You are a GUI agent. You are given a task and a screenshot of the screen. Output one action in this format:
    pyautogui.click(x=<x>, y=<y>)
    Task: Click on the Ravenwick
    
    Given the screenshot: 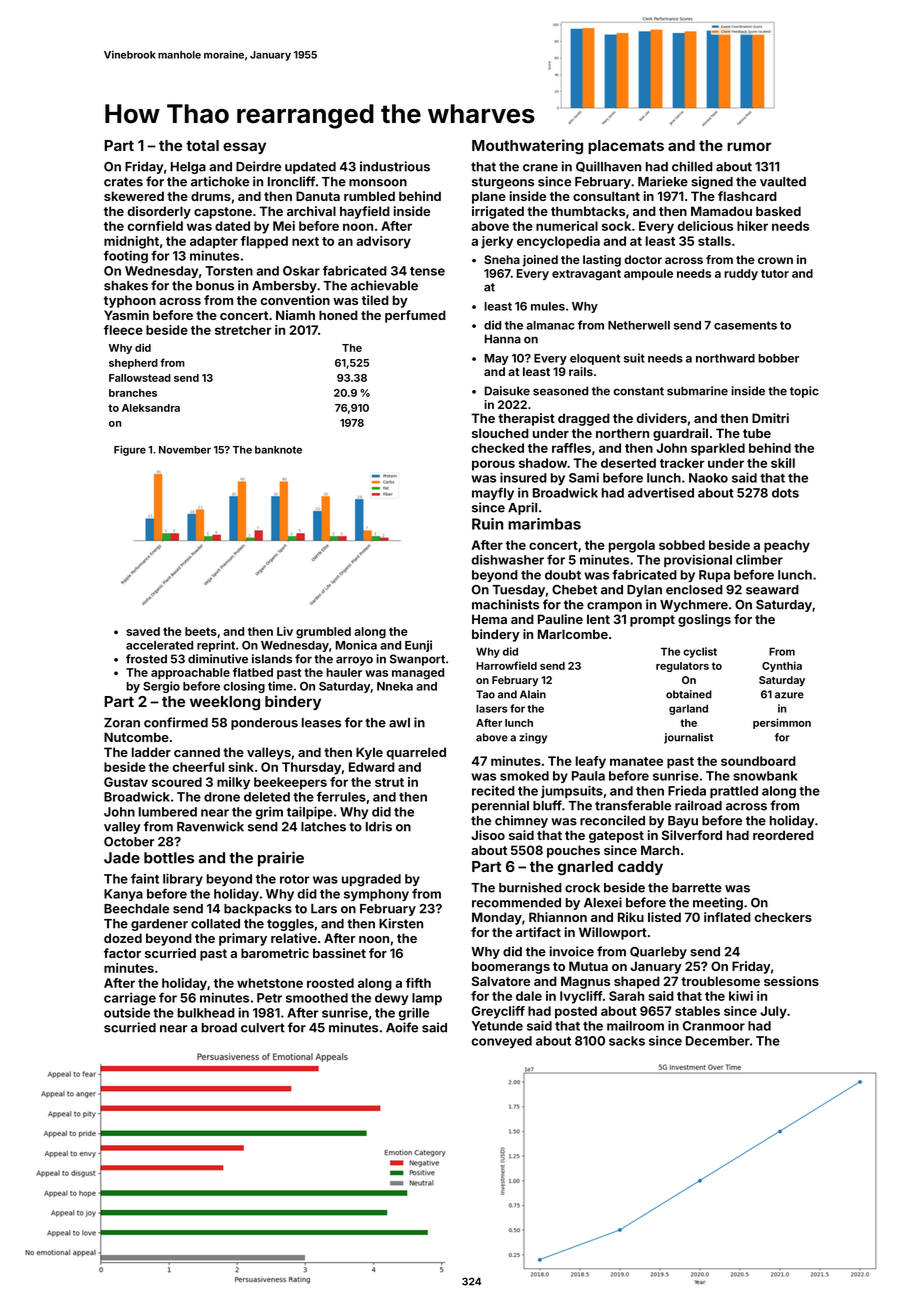 What is the action you would take?
    pyautogui.click(x=210, y=826)
